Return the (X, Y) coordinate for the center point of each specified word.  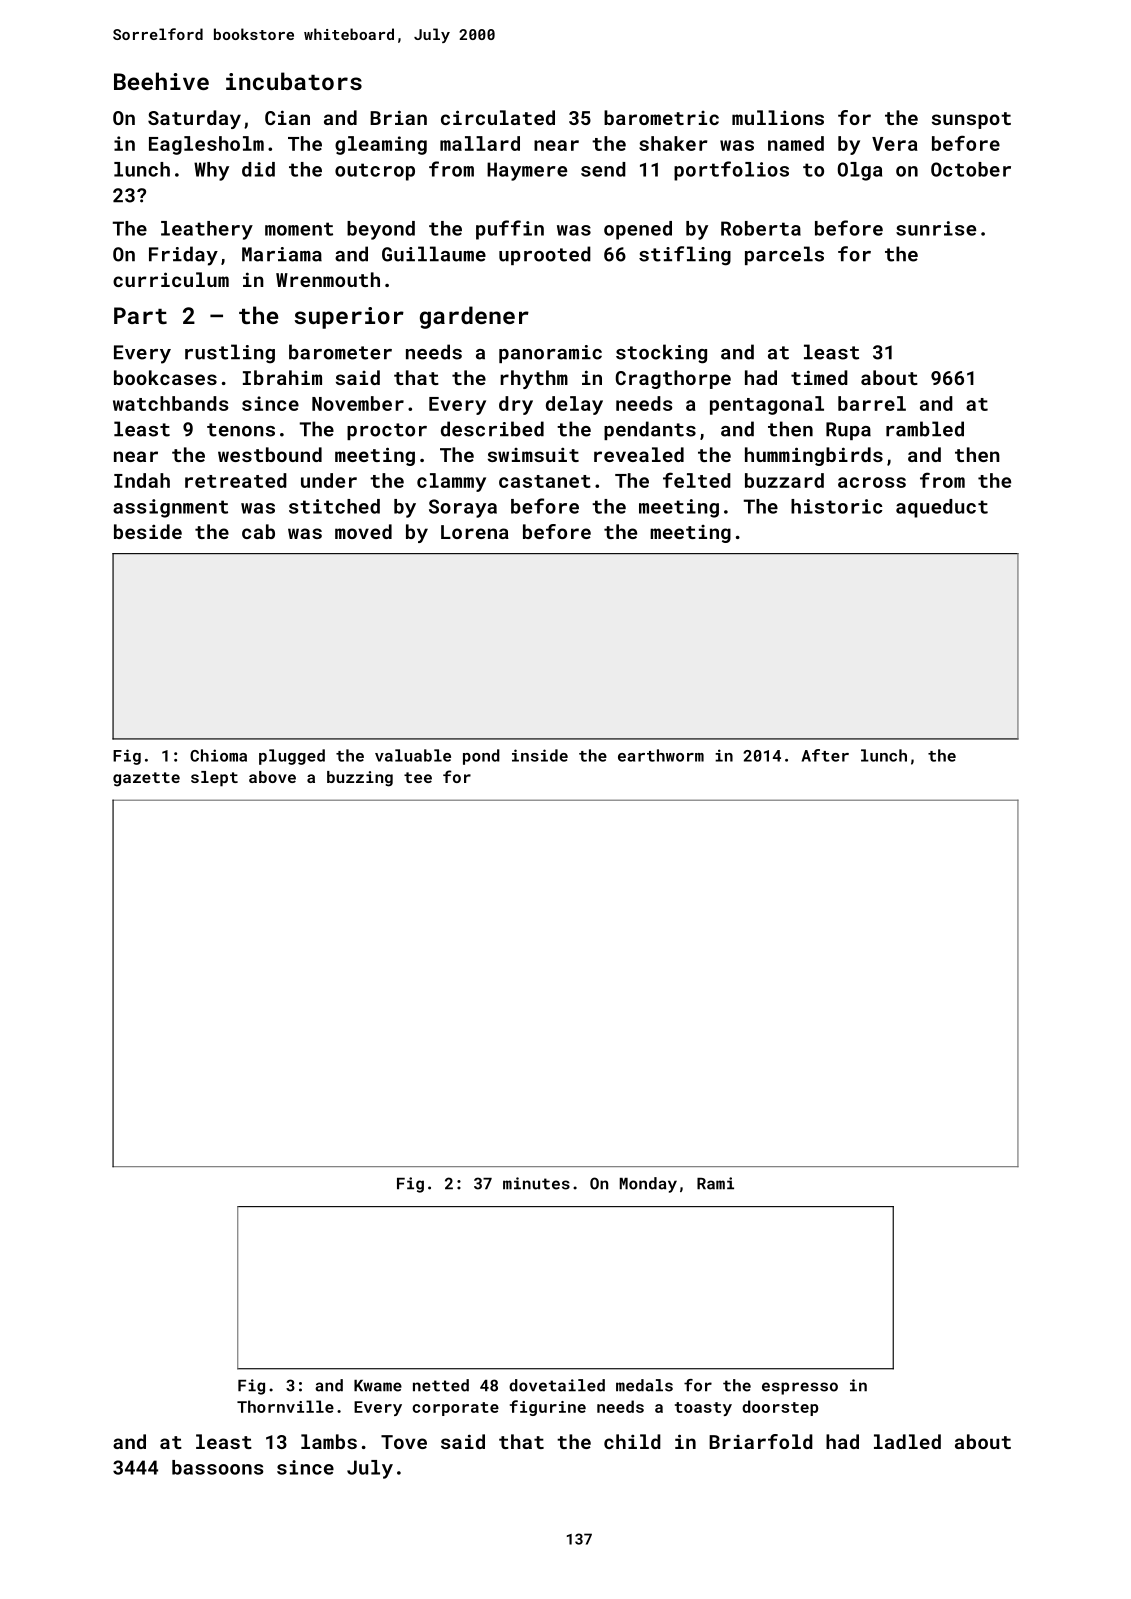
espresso (800, 1388)
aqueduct (942, 508)
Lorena (475, 532)
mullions (778, 117)
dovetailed (557, 1385)
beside (148, 531)
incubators (294, 81)
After (825, 755)
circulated (498, 117)
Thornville (285, 1406)
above (272, 777)
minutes (536, 1183)
